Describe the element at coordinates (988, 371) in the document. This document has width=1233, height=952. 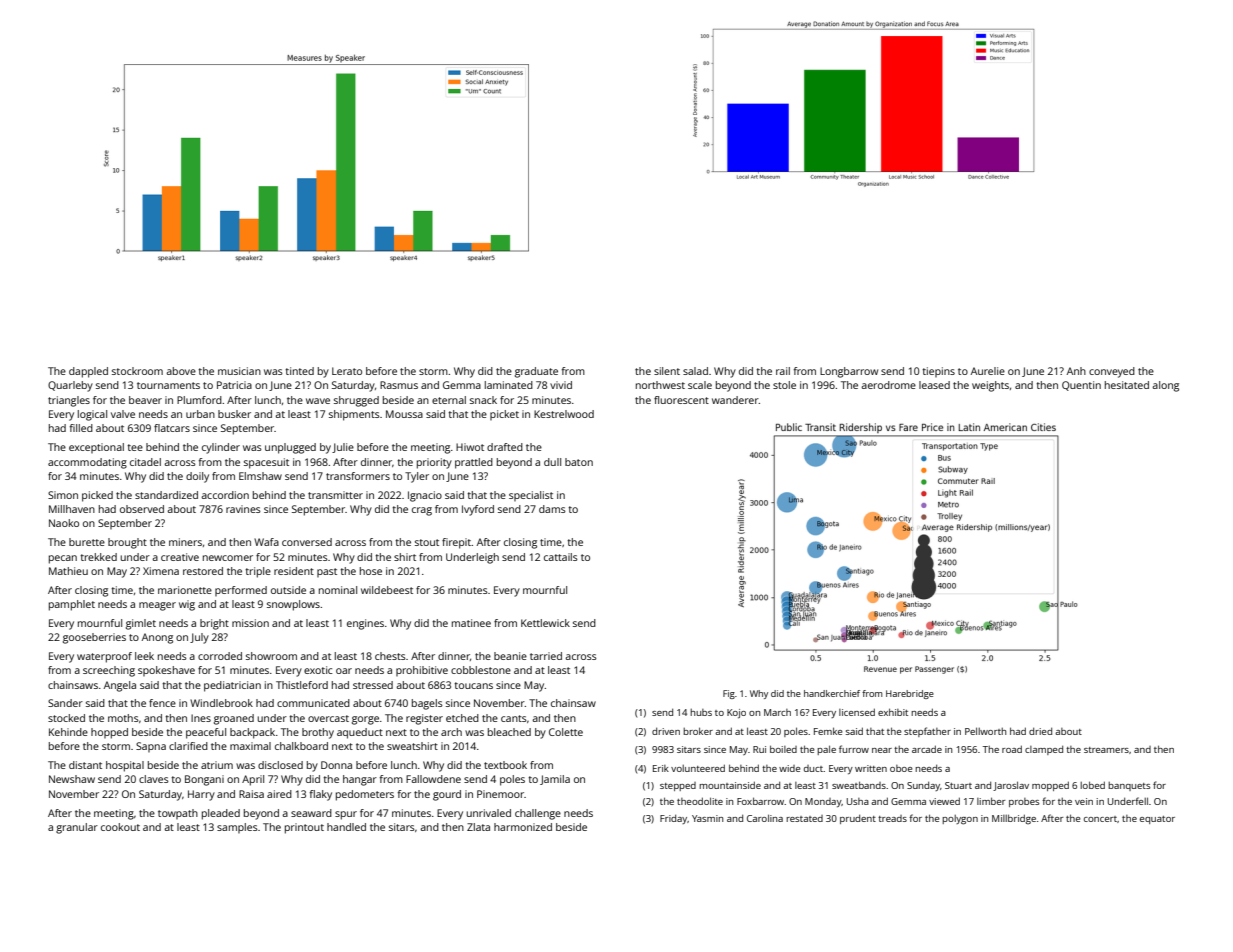
I see `Aurelie` at that location.
